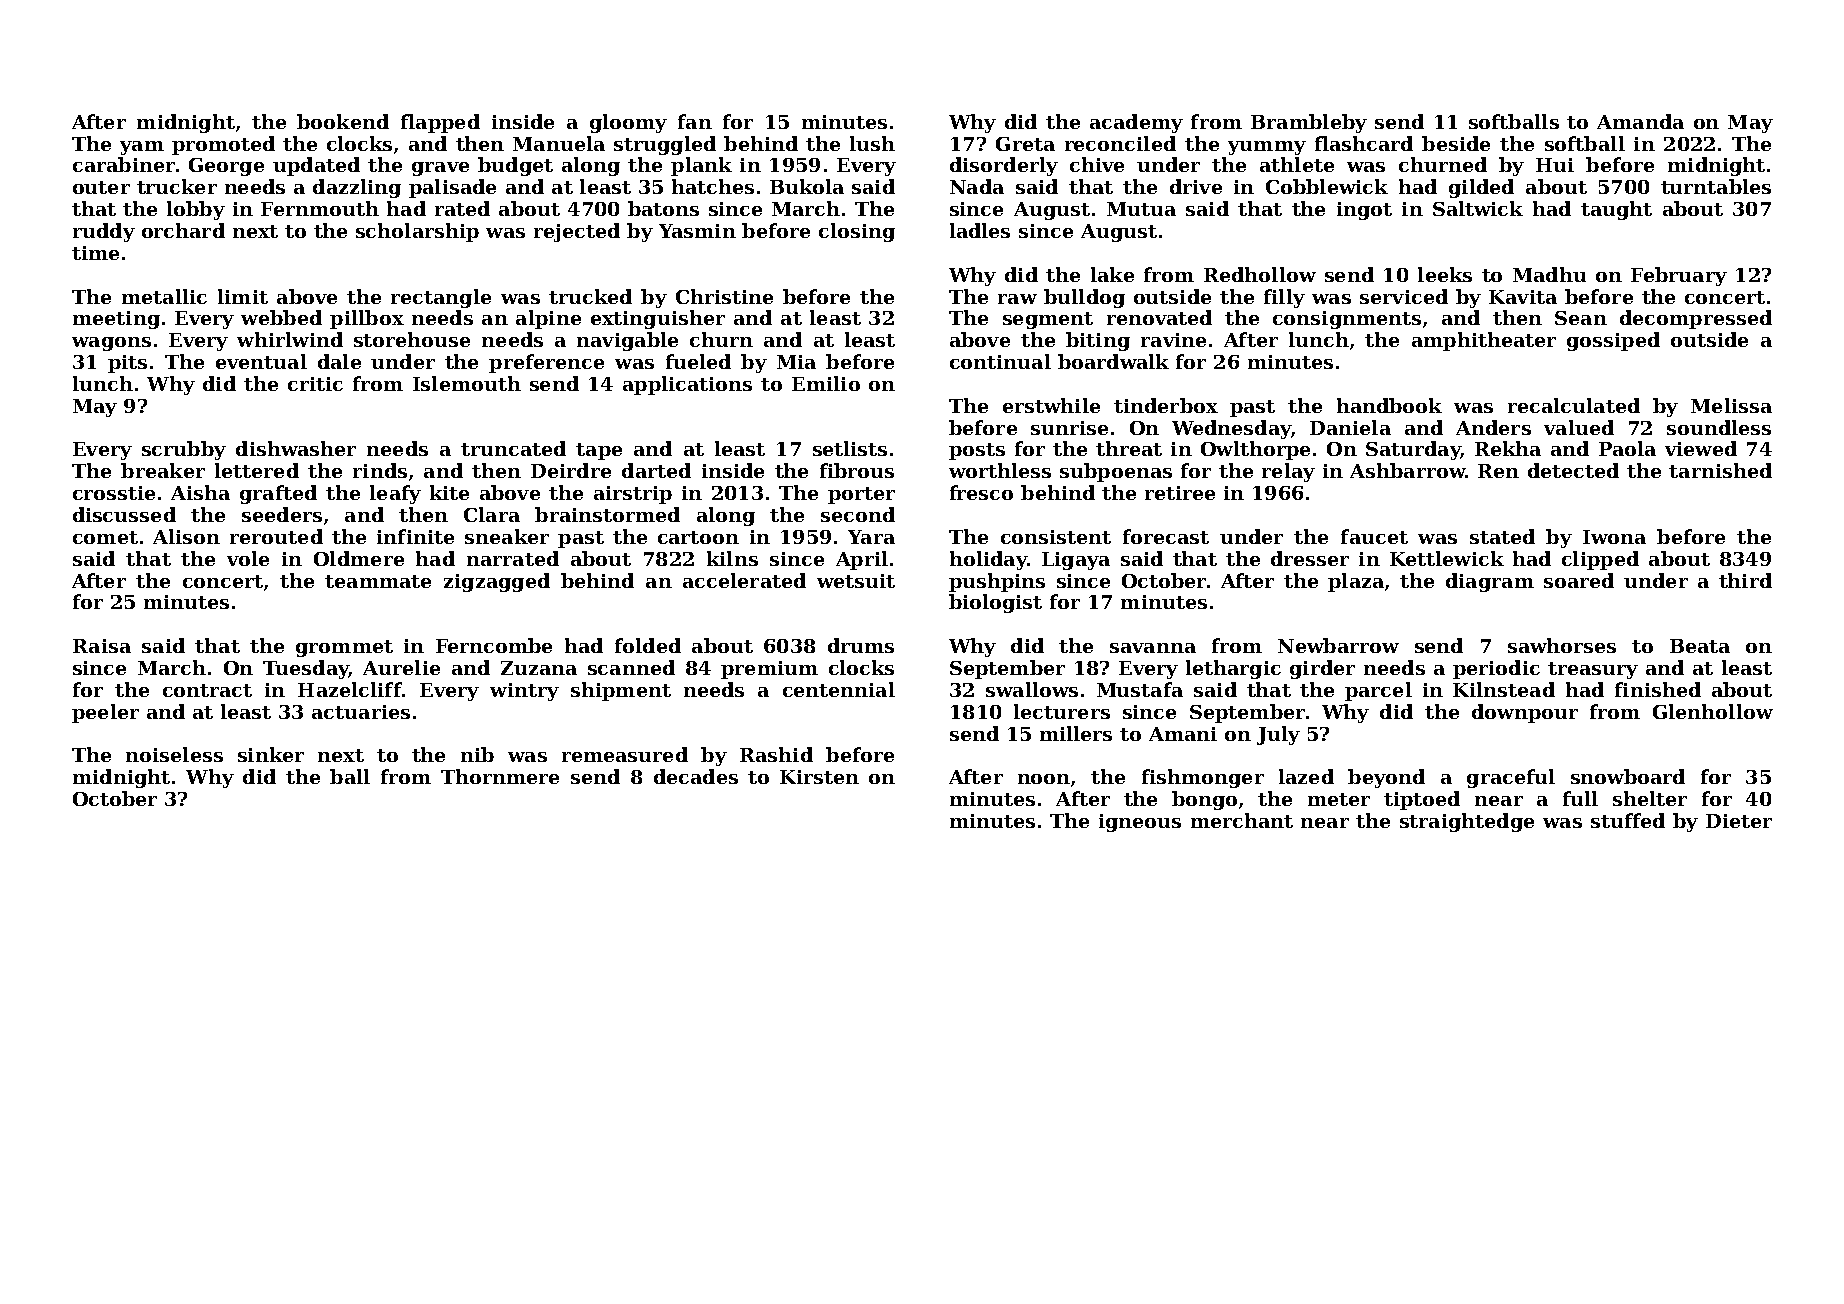 The image size is (1844, 1304). I want to click on February, so click(1679, 276).
